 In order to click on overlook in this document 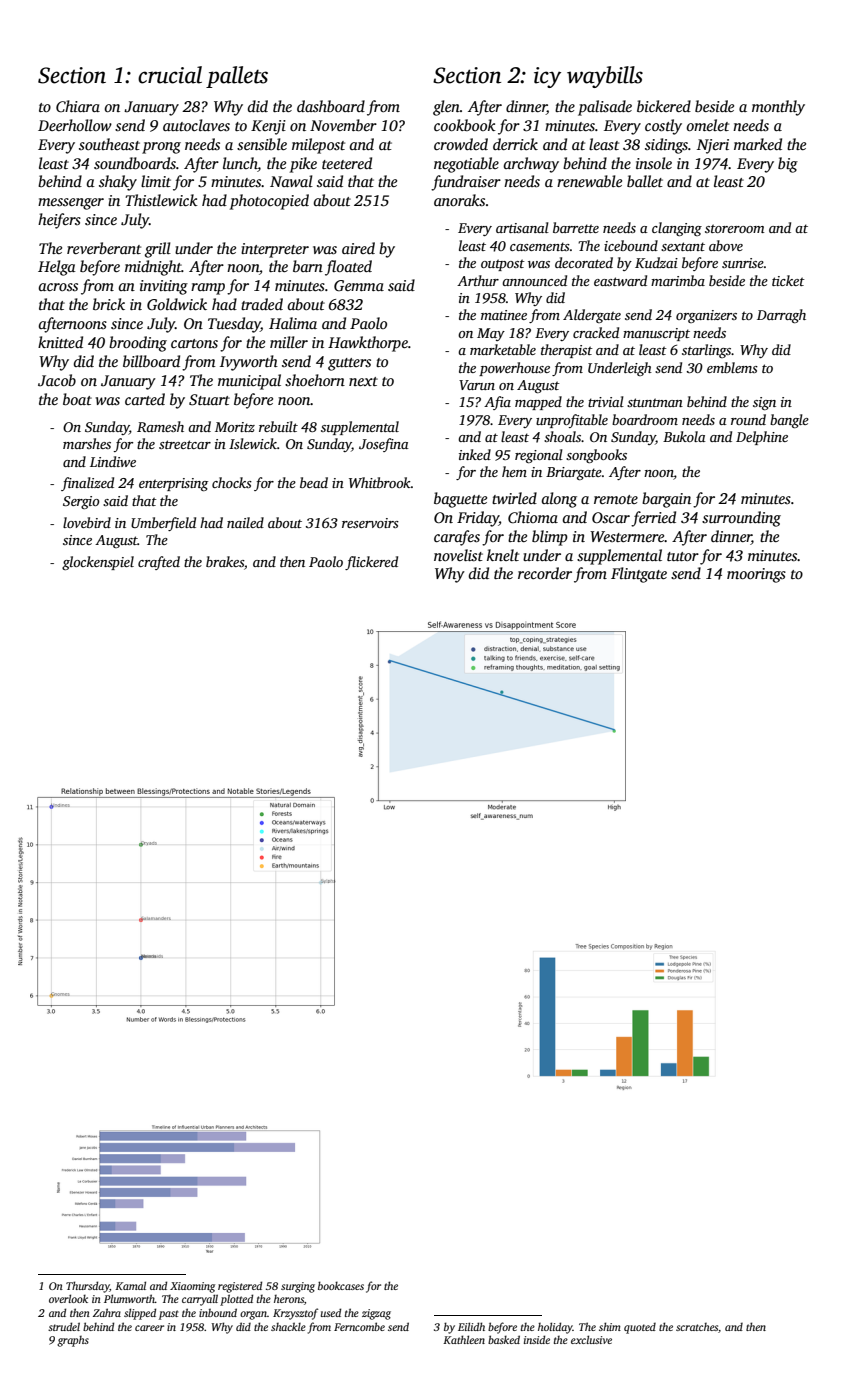, I will do `click(68, 1298)`.
